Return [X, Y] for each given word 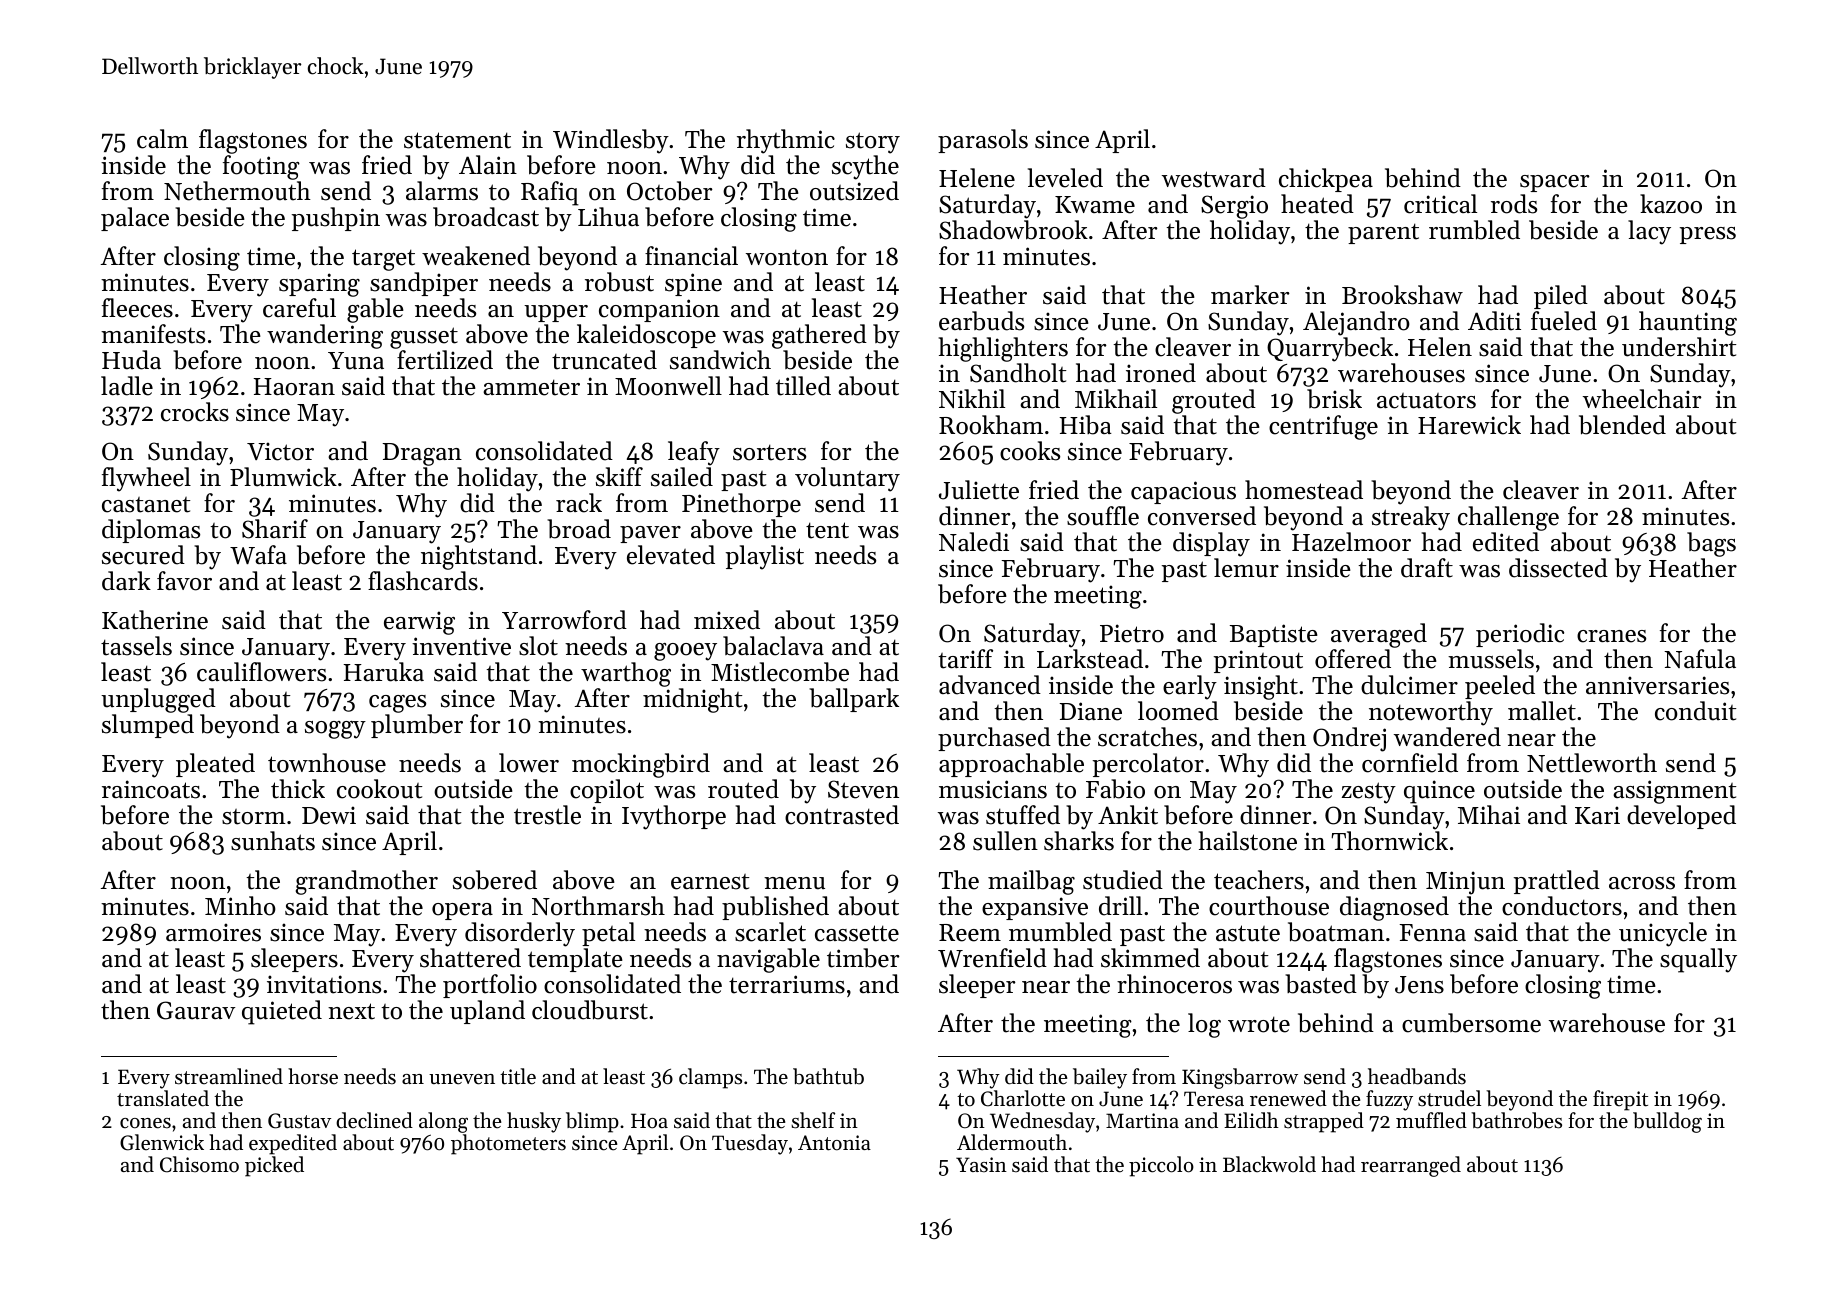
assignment [1674, 792]
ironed [1161, 373]
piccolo [1161, 1166]
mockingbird [641, 765]
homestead [1304, 490]
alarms [442, 191]
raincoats [151, 789]
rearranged [1411, 1166]
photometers [508, 1144]
